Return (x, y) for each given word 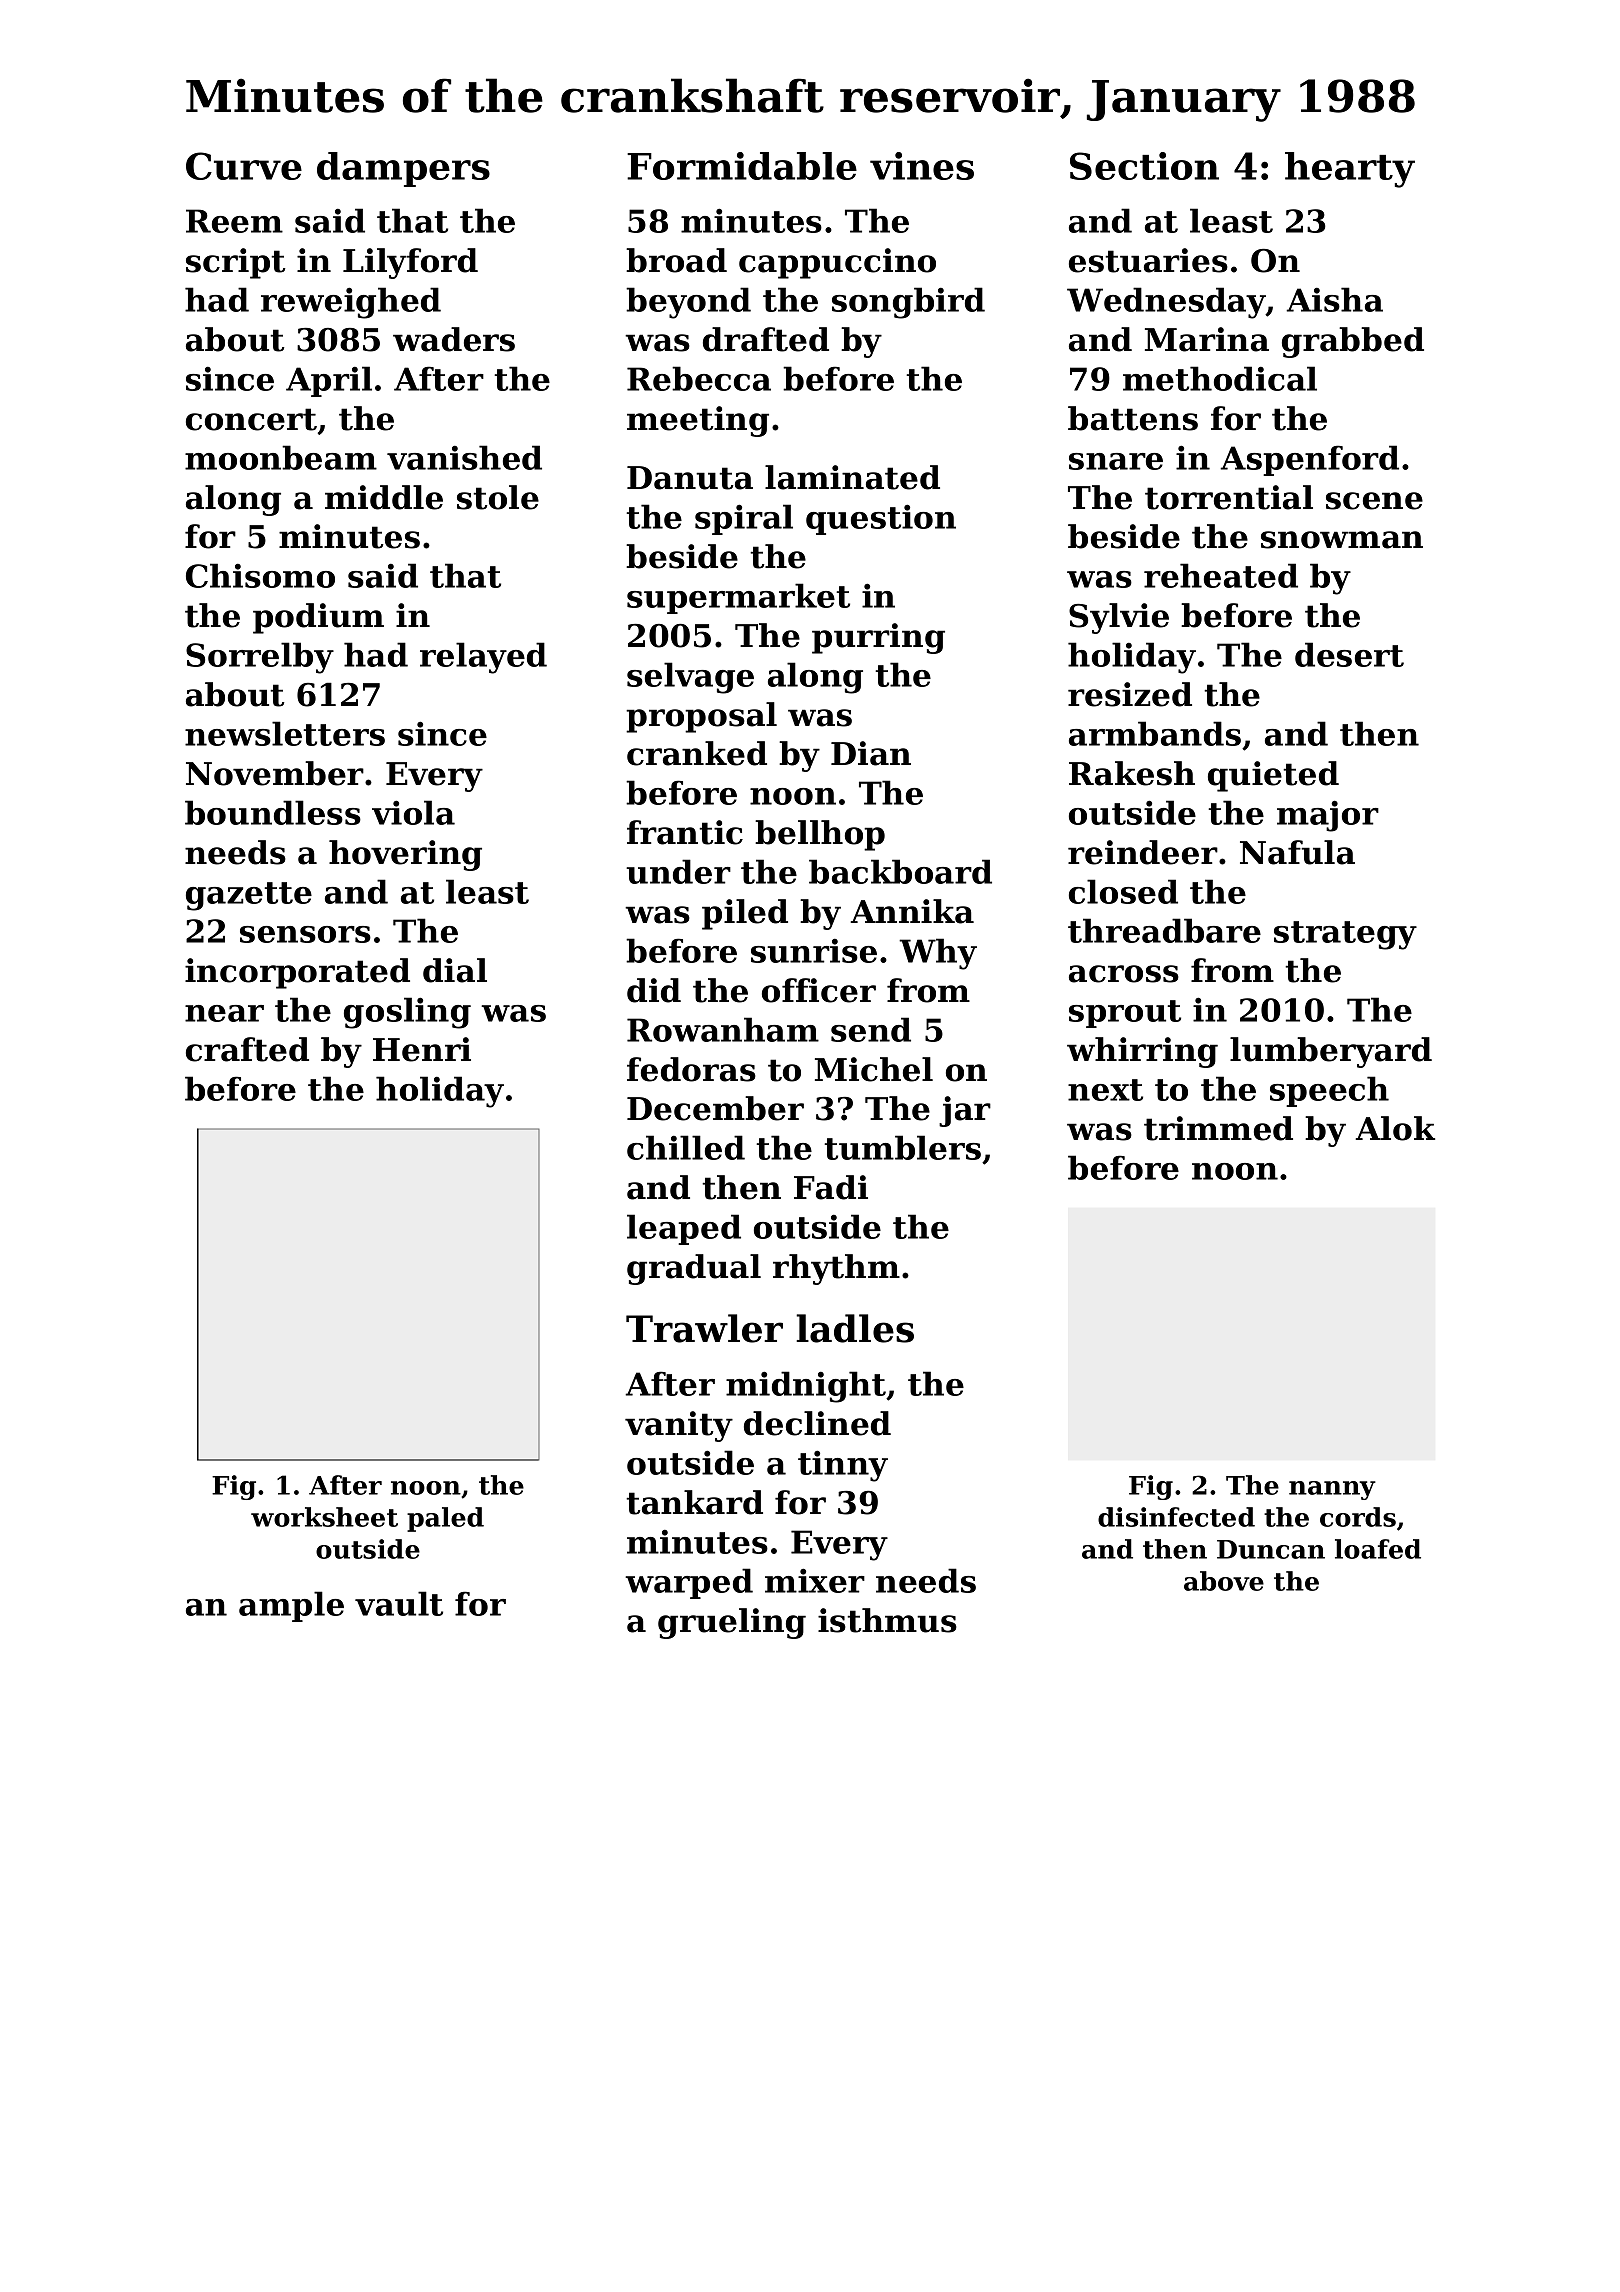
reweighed (351, 303)
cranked (697, 753)
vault (399, 1603)
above (1224, 1581)
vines (922, 166)
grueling (732, 1623)
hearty (1350, 170)
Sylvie (1119, 618)
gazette (249, 896)
